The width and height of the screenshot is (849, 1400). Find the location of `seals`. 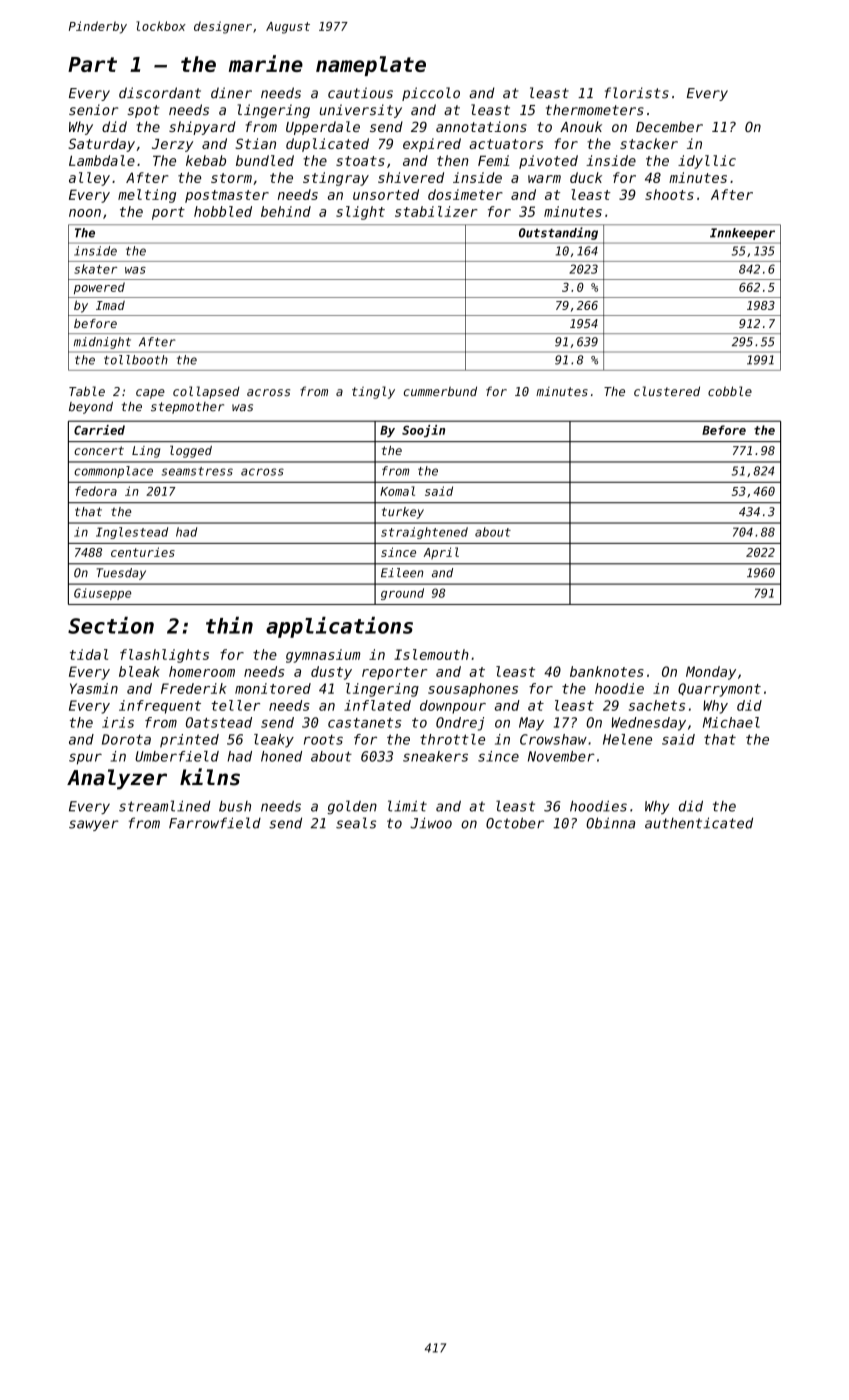

seals is located at coordinates (356, 823).
